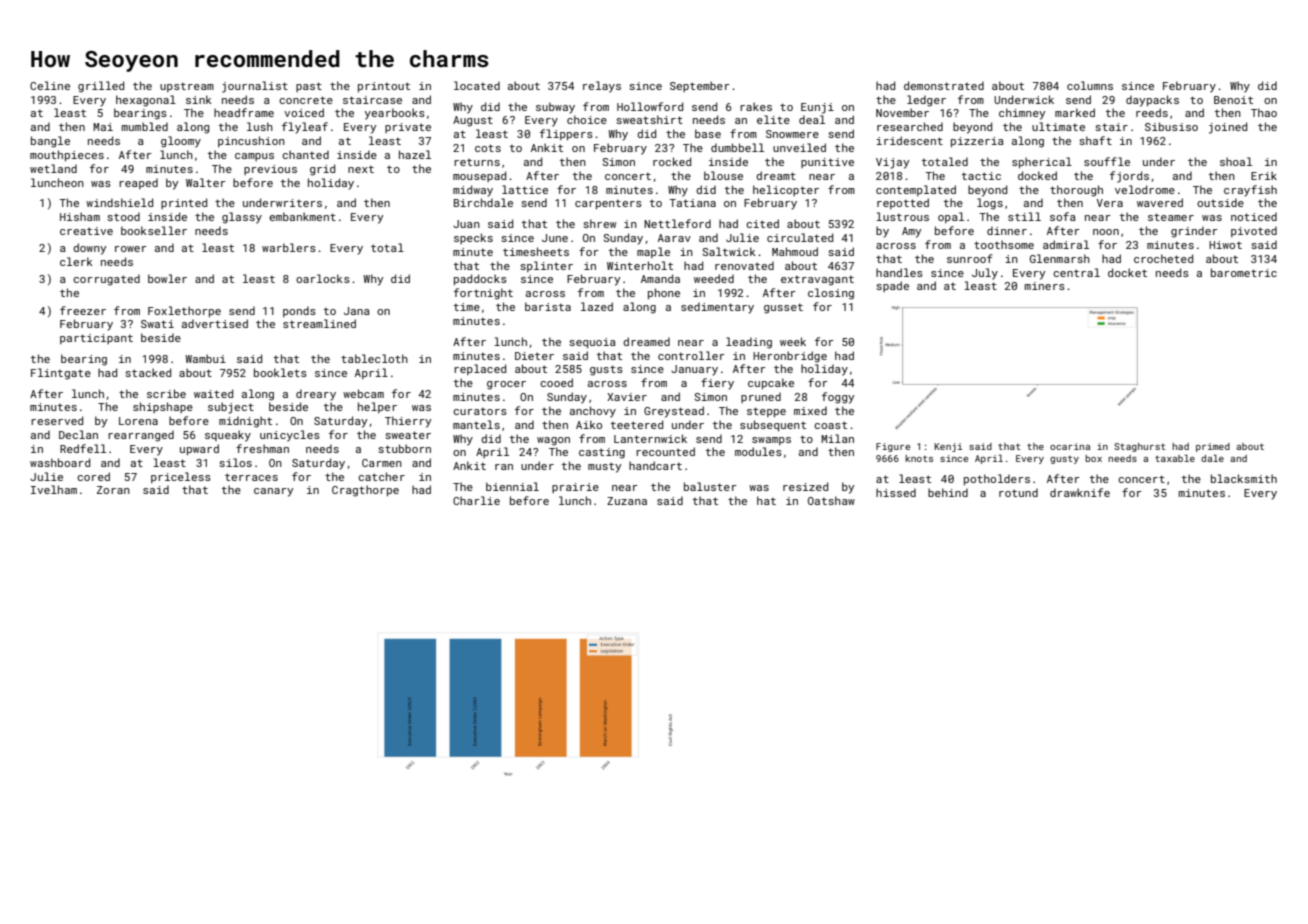  What do you see at coordinates (838, 398) in the screenshot?
I see `foggy` at bounding box center [838, 398].
